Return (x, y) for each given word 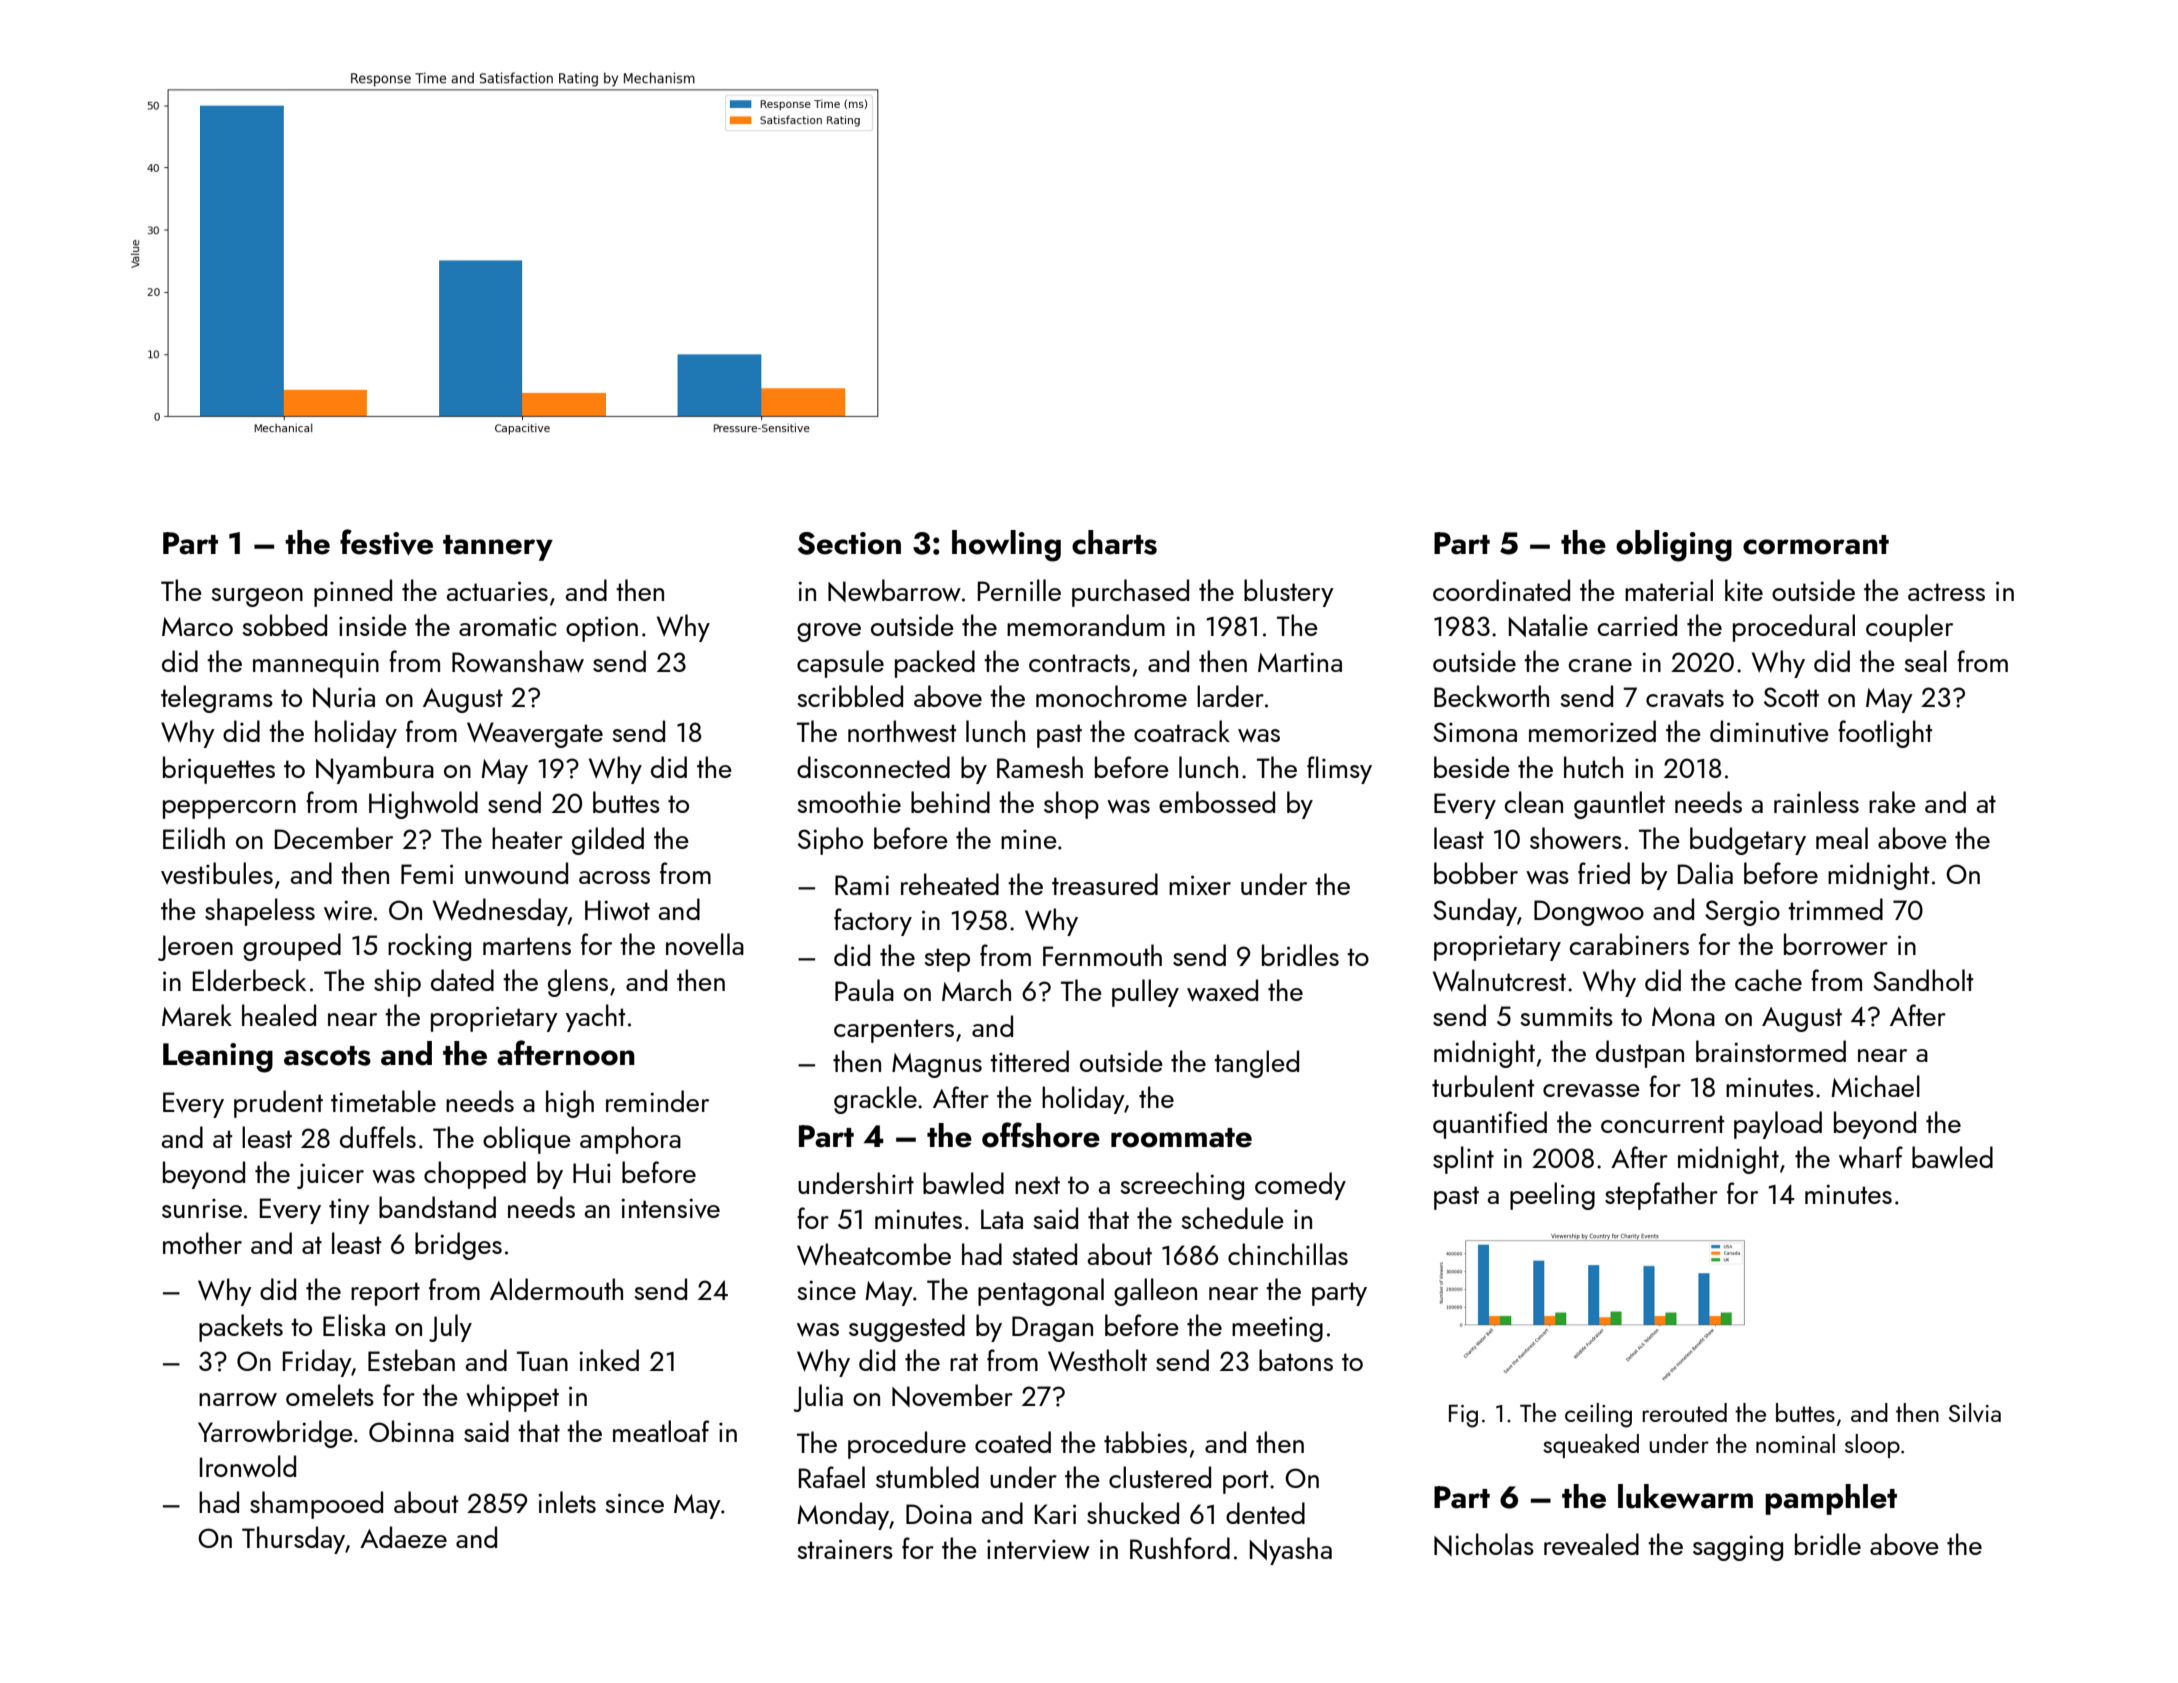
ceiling (1598, 1415)
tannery (498, 548)
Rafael (832, 1477)
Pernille (1019, 590)
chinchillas (1288, 1254)
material (1669, 590)
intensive (670, 1208)
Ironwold (248, 1466)
